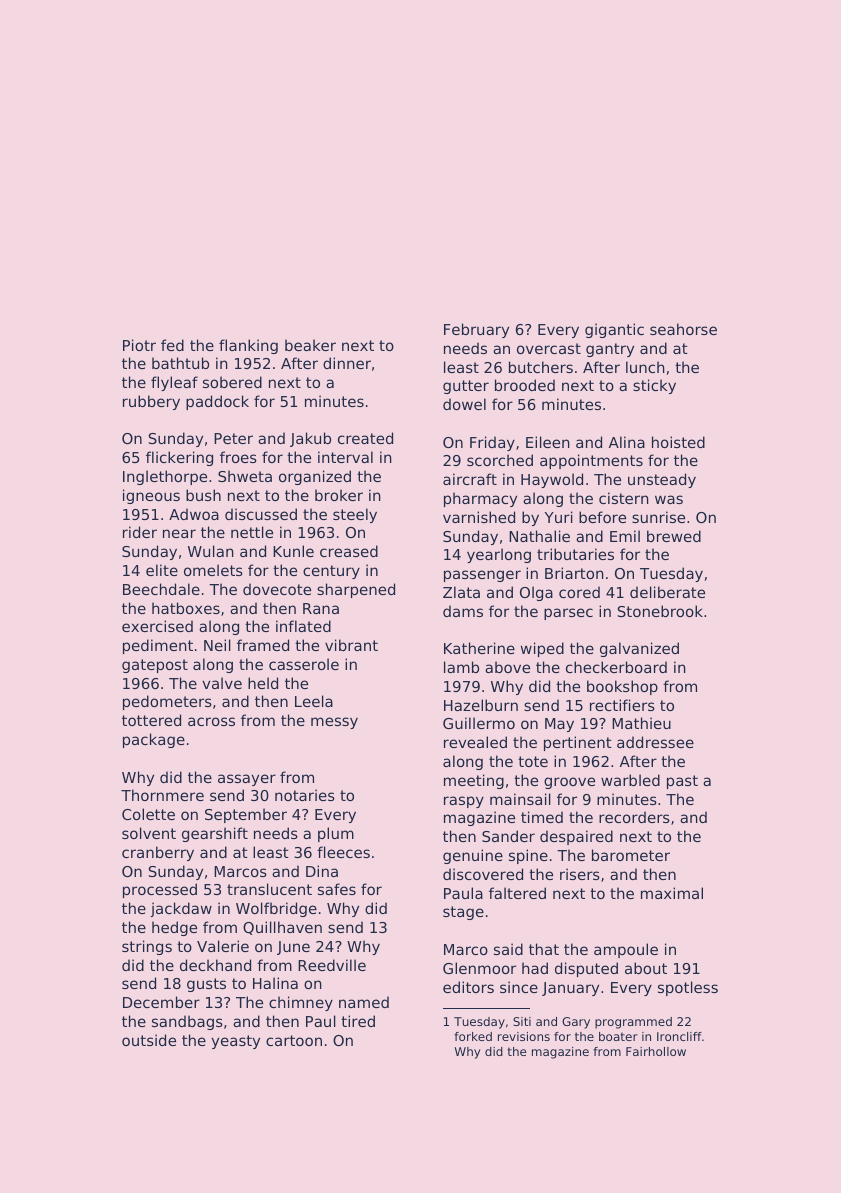  I want to click on pharmacy, so click(480, 499).
